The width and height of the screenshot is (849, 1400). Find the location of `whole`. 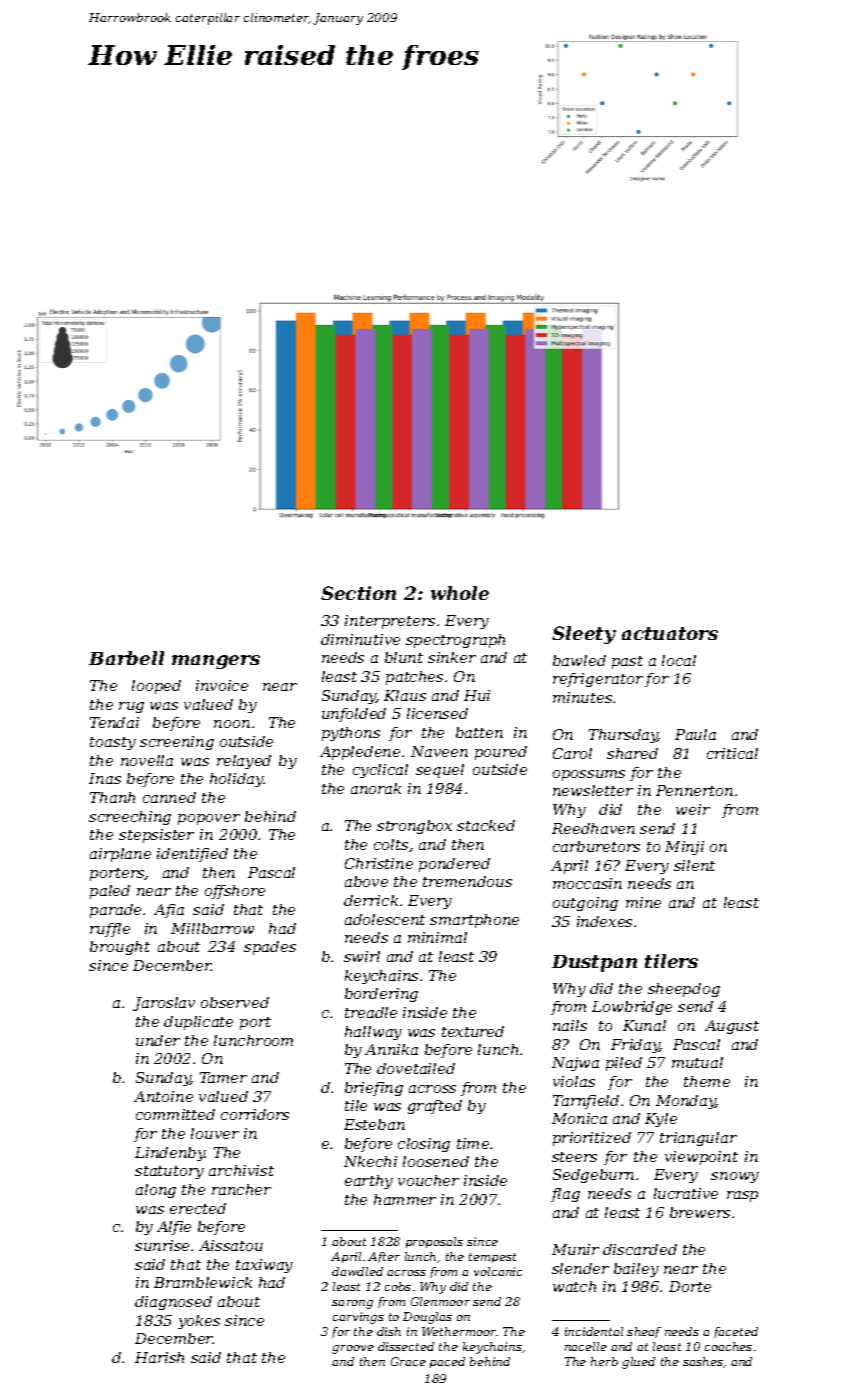

whole is located at coordinates (460, 593).
